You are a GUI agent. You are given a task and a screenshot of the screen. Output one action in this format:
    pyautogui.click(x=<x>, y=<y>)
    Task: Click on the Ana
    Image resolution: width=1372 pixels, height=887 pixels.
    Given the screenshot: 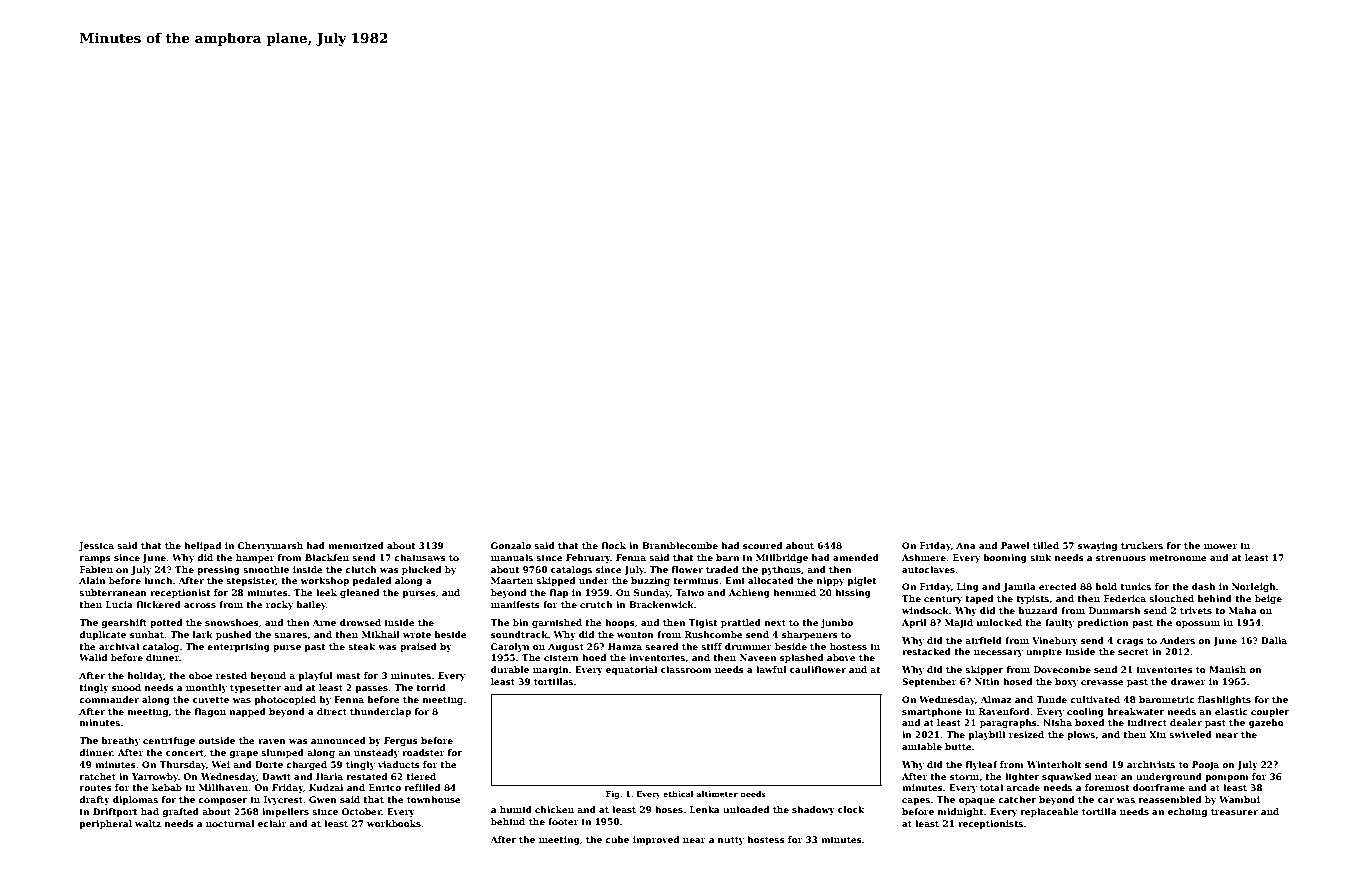 What is the action you would take?
    pyautogui.click(x=966, y=545)
